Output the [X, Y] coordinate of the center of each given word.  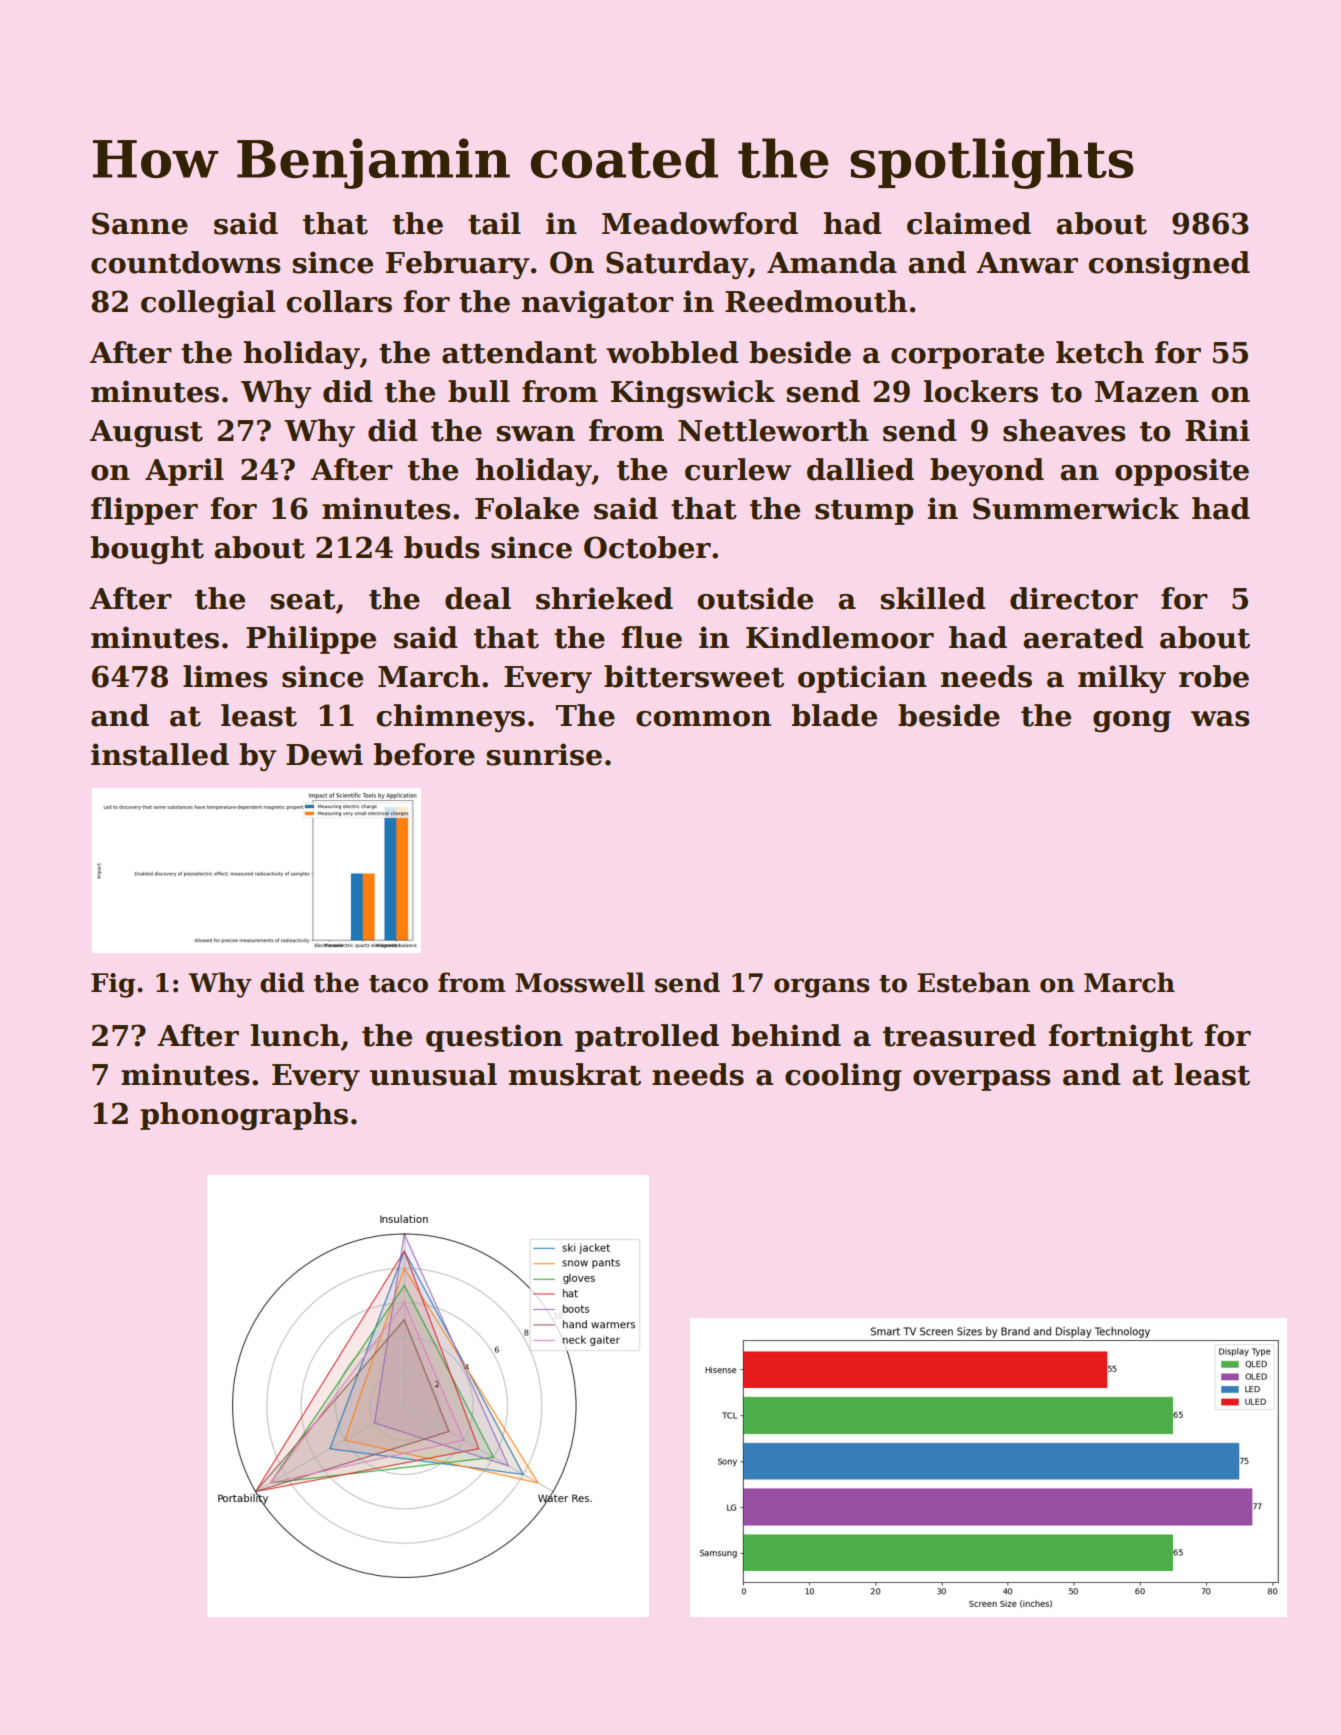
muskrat [575, 1074]
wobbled [672, 352]
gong [1132, 722]
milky [1122, 679]
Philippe [311, 640]
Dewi [324, 754]
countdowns [185, 262]
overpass [981, 1080]
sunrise [544, 754]
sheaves [1064, 430]
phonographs [244, 1116]
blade [834, 715]
